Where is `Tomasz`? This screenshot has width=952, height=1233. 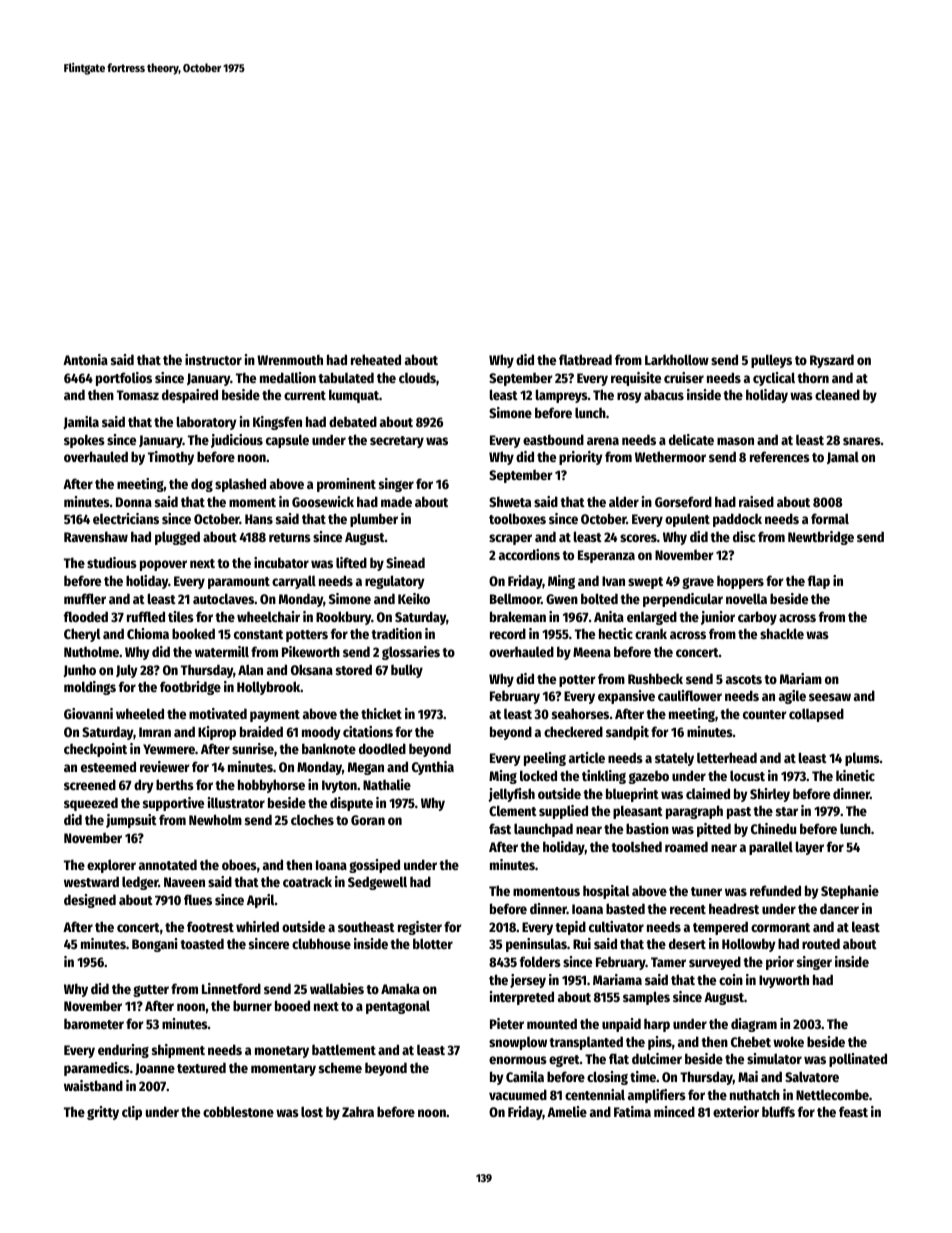 Tomasz is located at coordinates (138, 395).
